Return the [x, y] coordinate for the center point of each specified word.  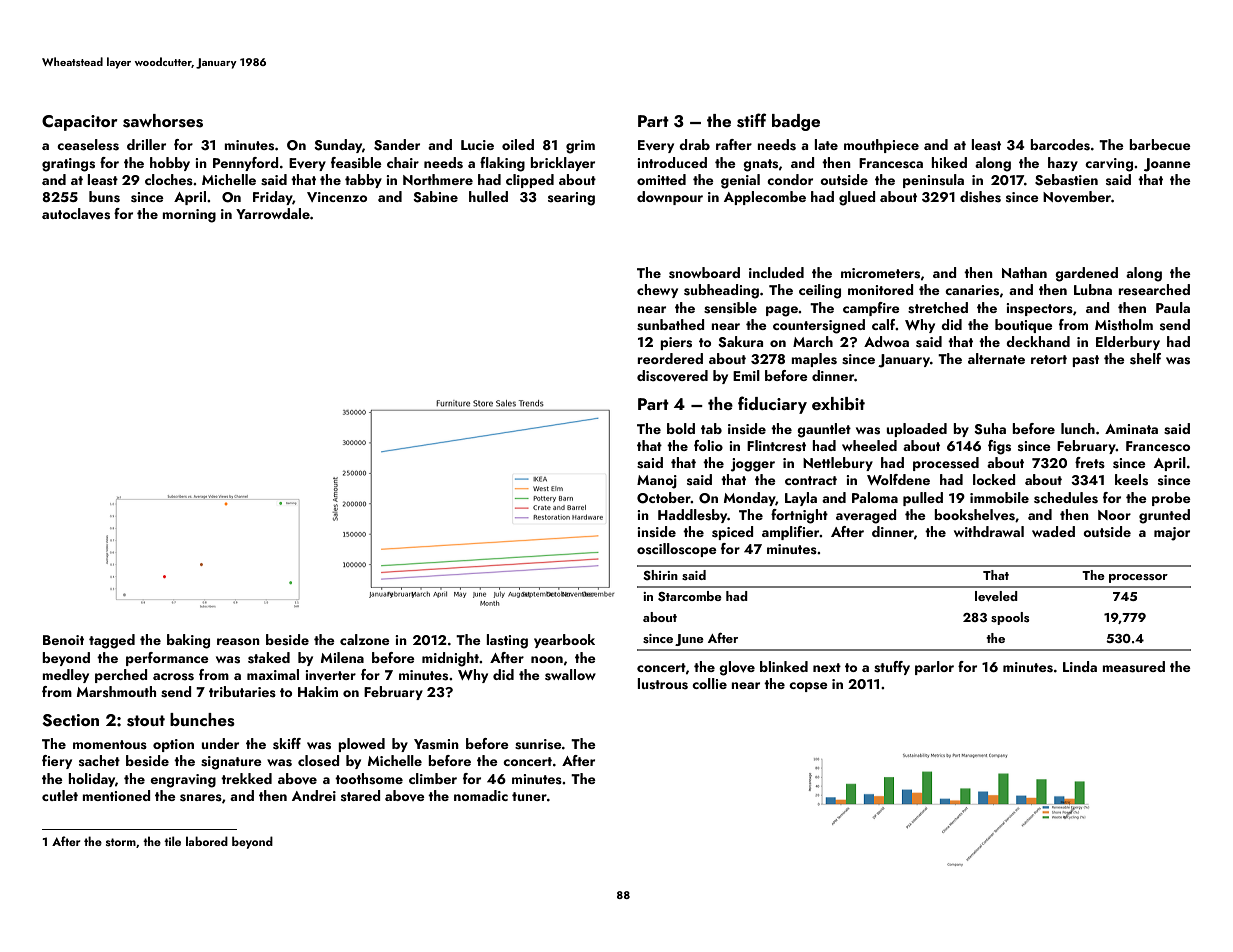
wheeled [869, 445]
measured [1133, 667]
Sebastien [1066, 180]
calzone [365, 639]
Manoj [657, 482]
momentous [110, 745]
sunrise [538, 744]
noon [547, 659]
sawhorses [163, 121]
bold [681, 428]
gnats [760, 165]
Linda [1080, 666]
